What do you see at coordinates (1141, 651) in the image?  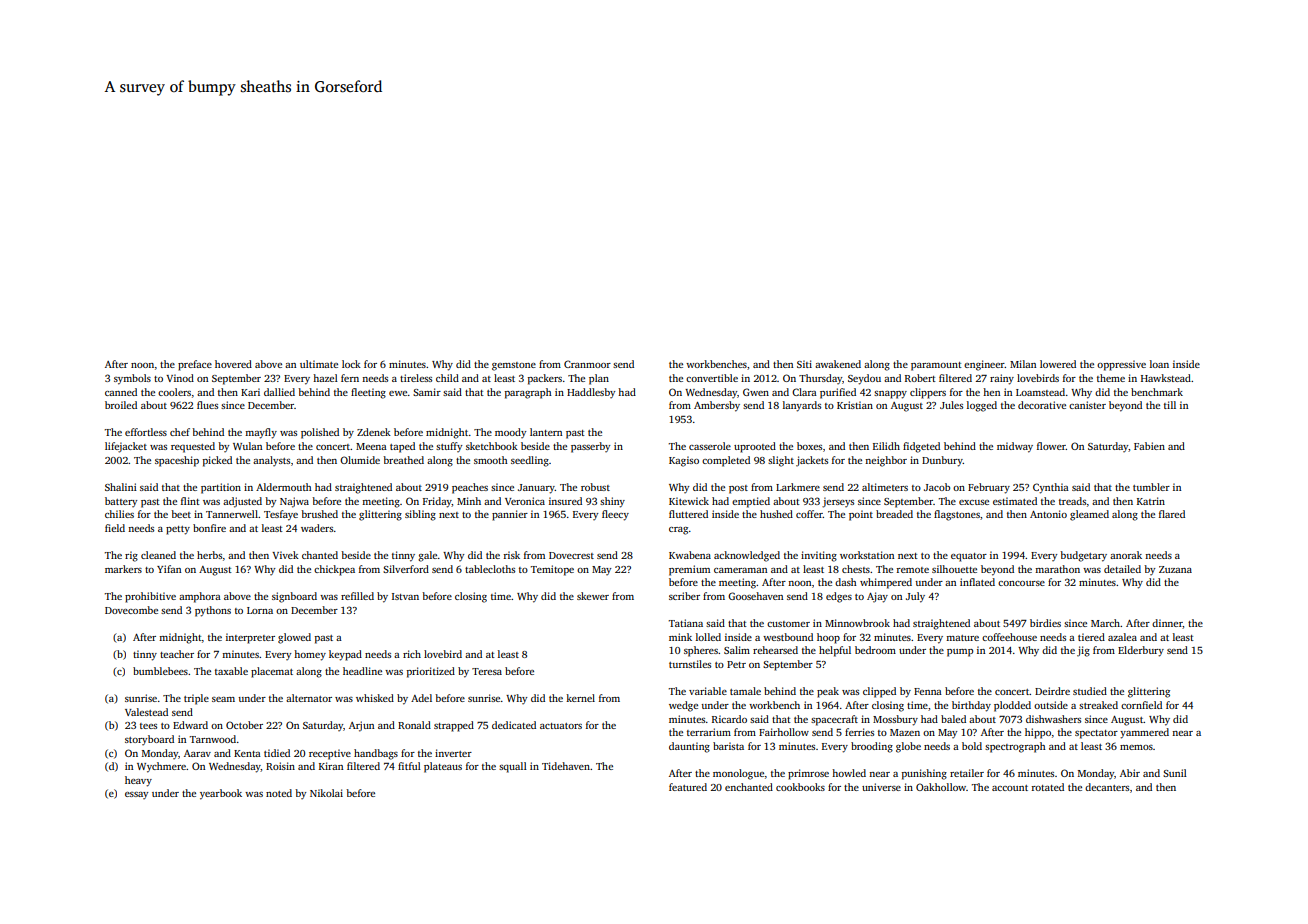 I see `Elderbury` at bounding box center [1141, 651].
